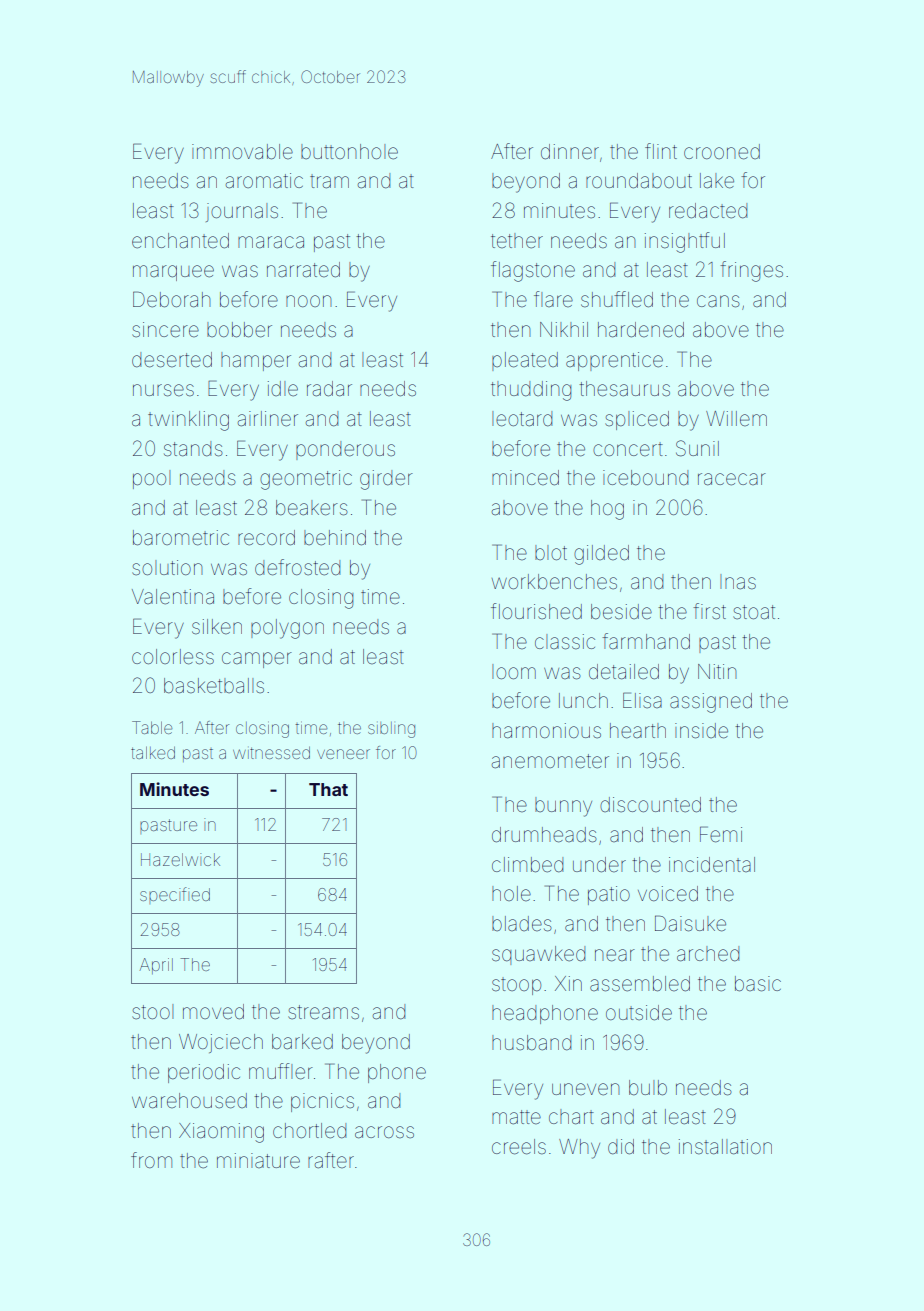  What do you see at coordinates (153, 752) in the screenshot?
I see `talked` at bounding box center [153, 752].
